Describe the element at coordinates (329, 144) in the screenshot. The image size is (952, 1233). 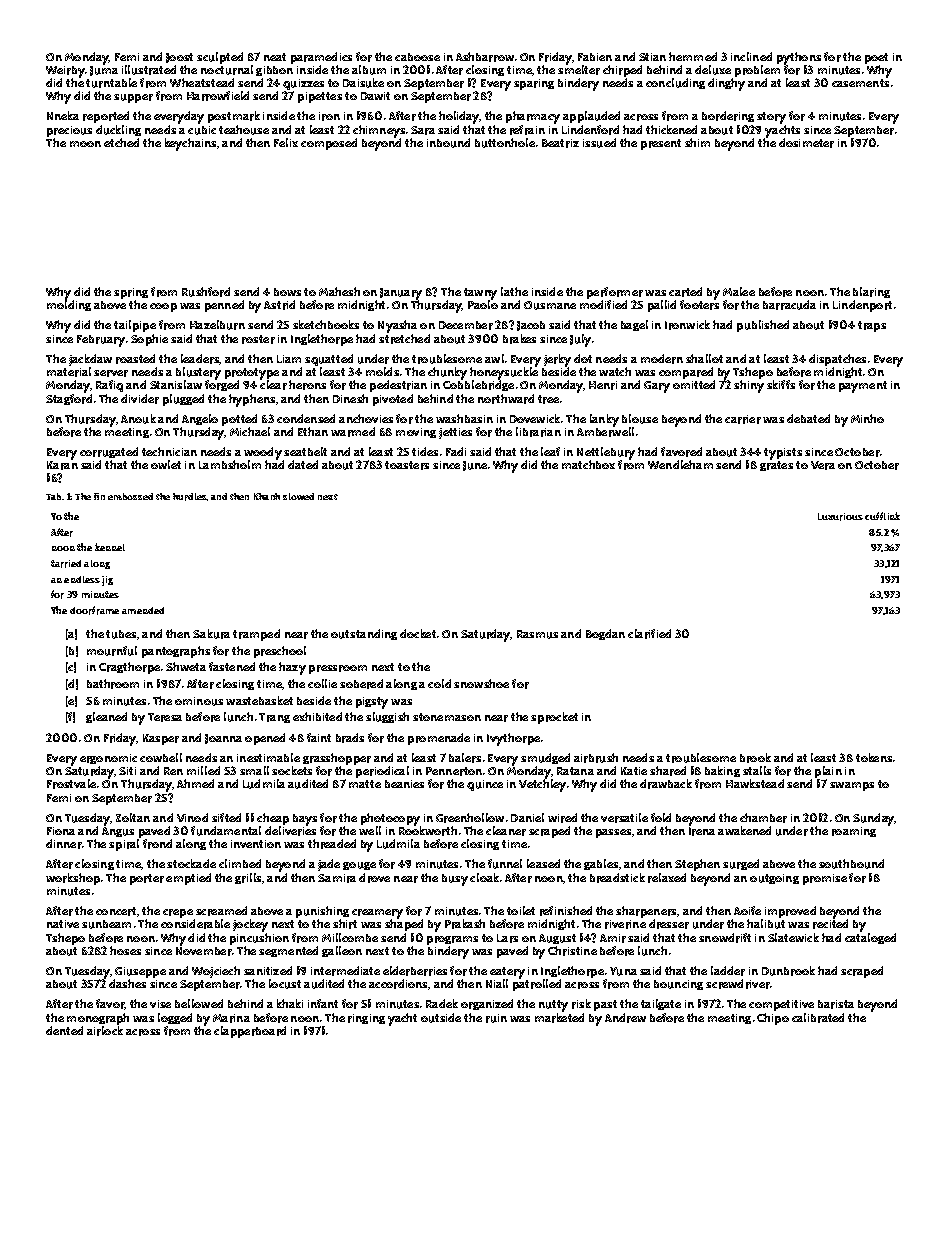
I see `composed` at that location.
